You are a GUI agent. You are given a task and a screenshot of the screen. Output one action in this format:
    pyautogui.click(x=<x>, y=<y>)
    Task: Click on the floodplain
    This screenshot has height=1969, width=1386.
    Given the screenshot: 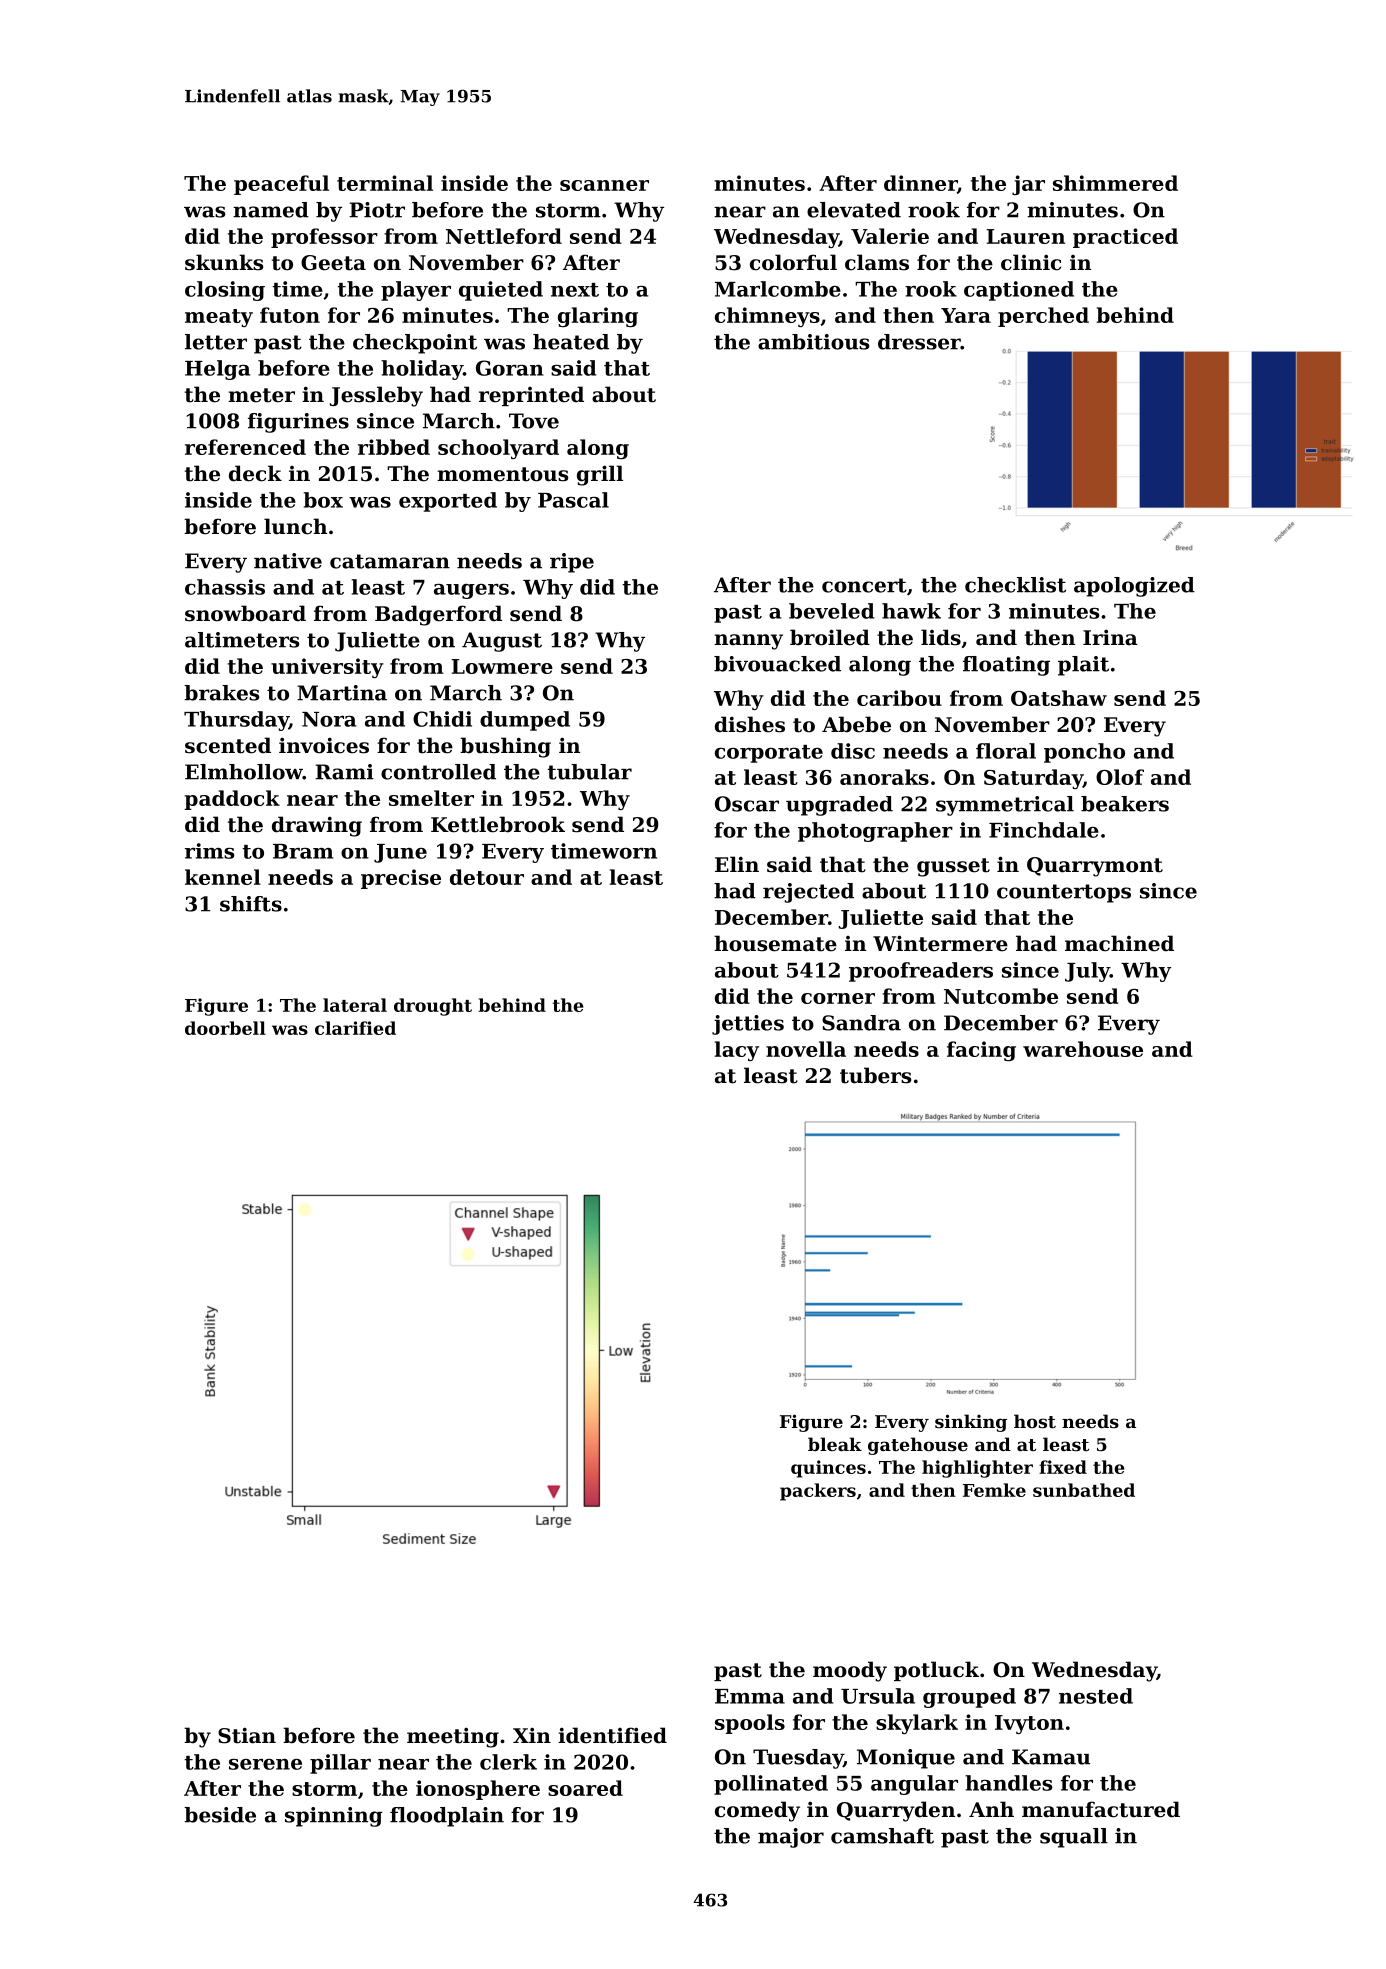 What is the action you would take?
    pyautogui.click(x=447, y=1817)
